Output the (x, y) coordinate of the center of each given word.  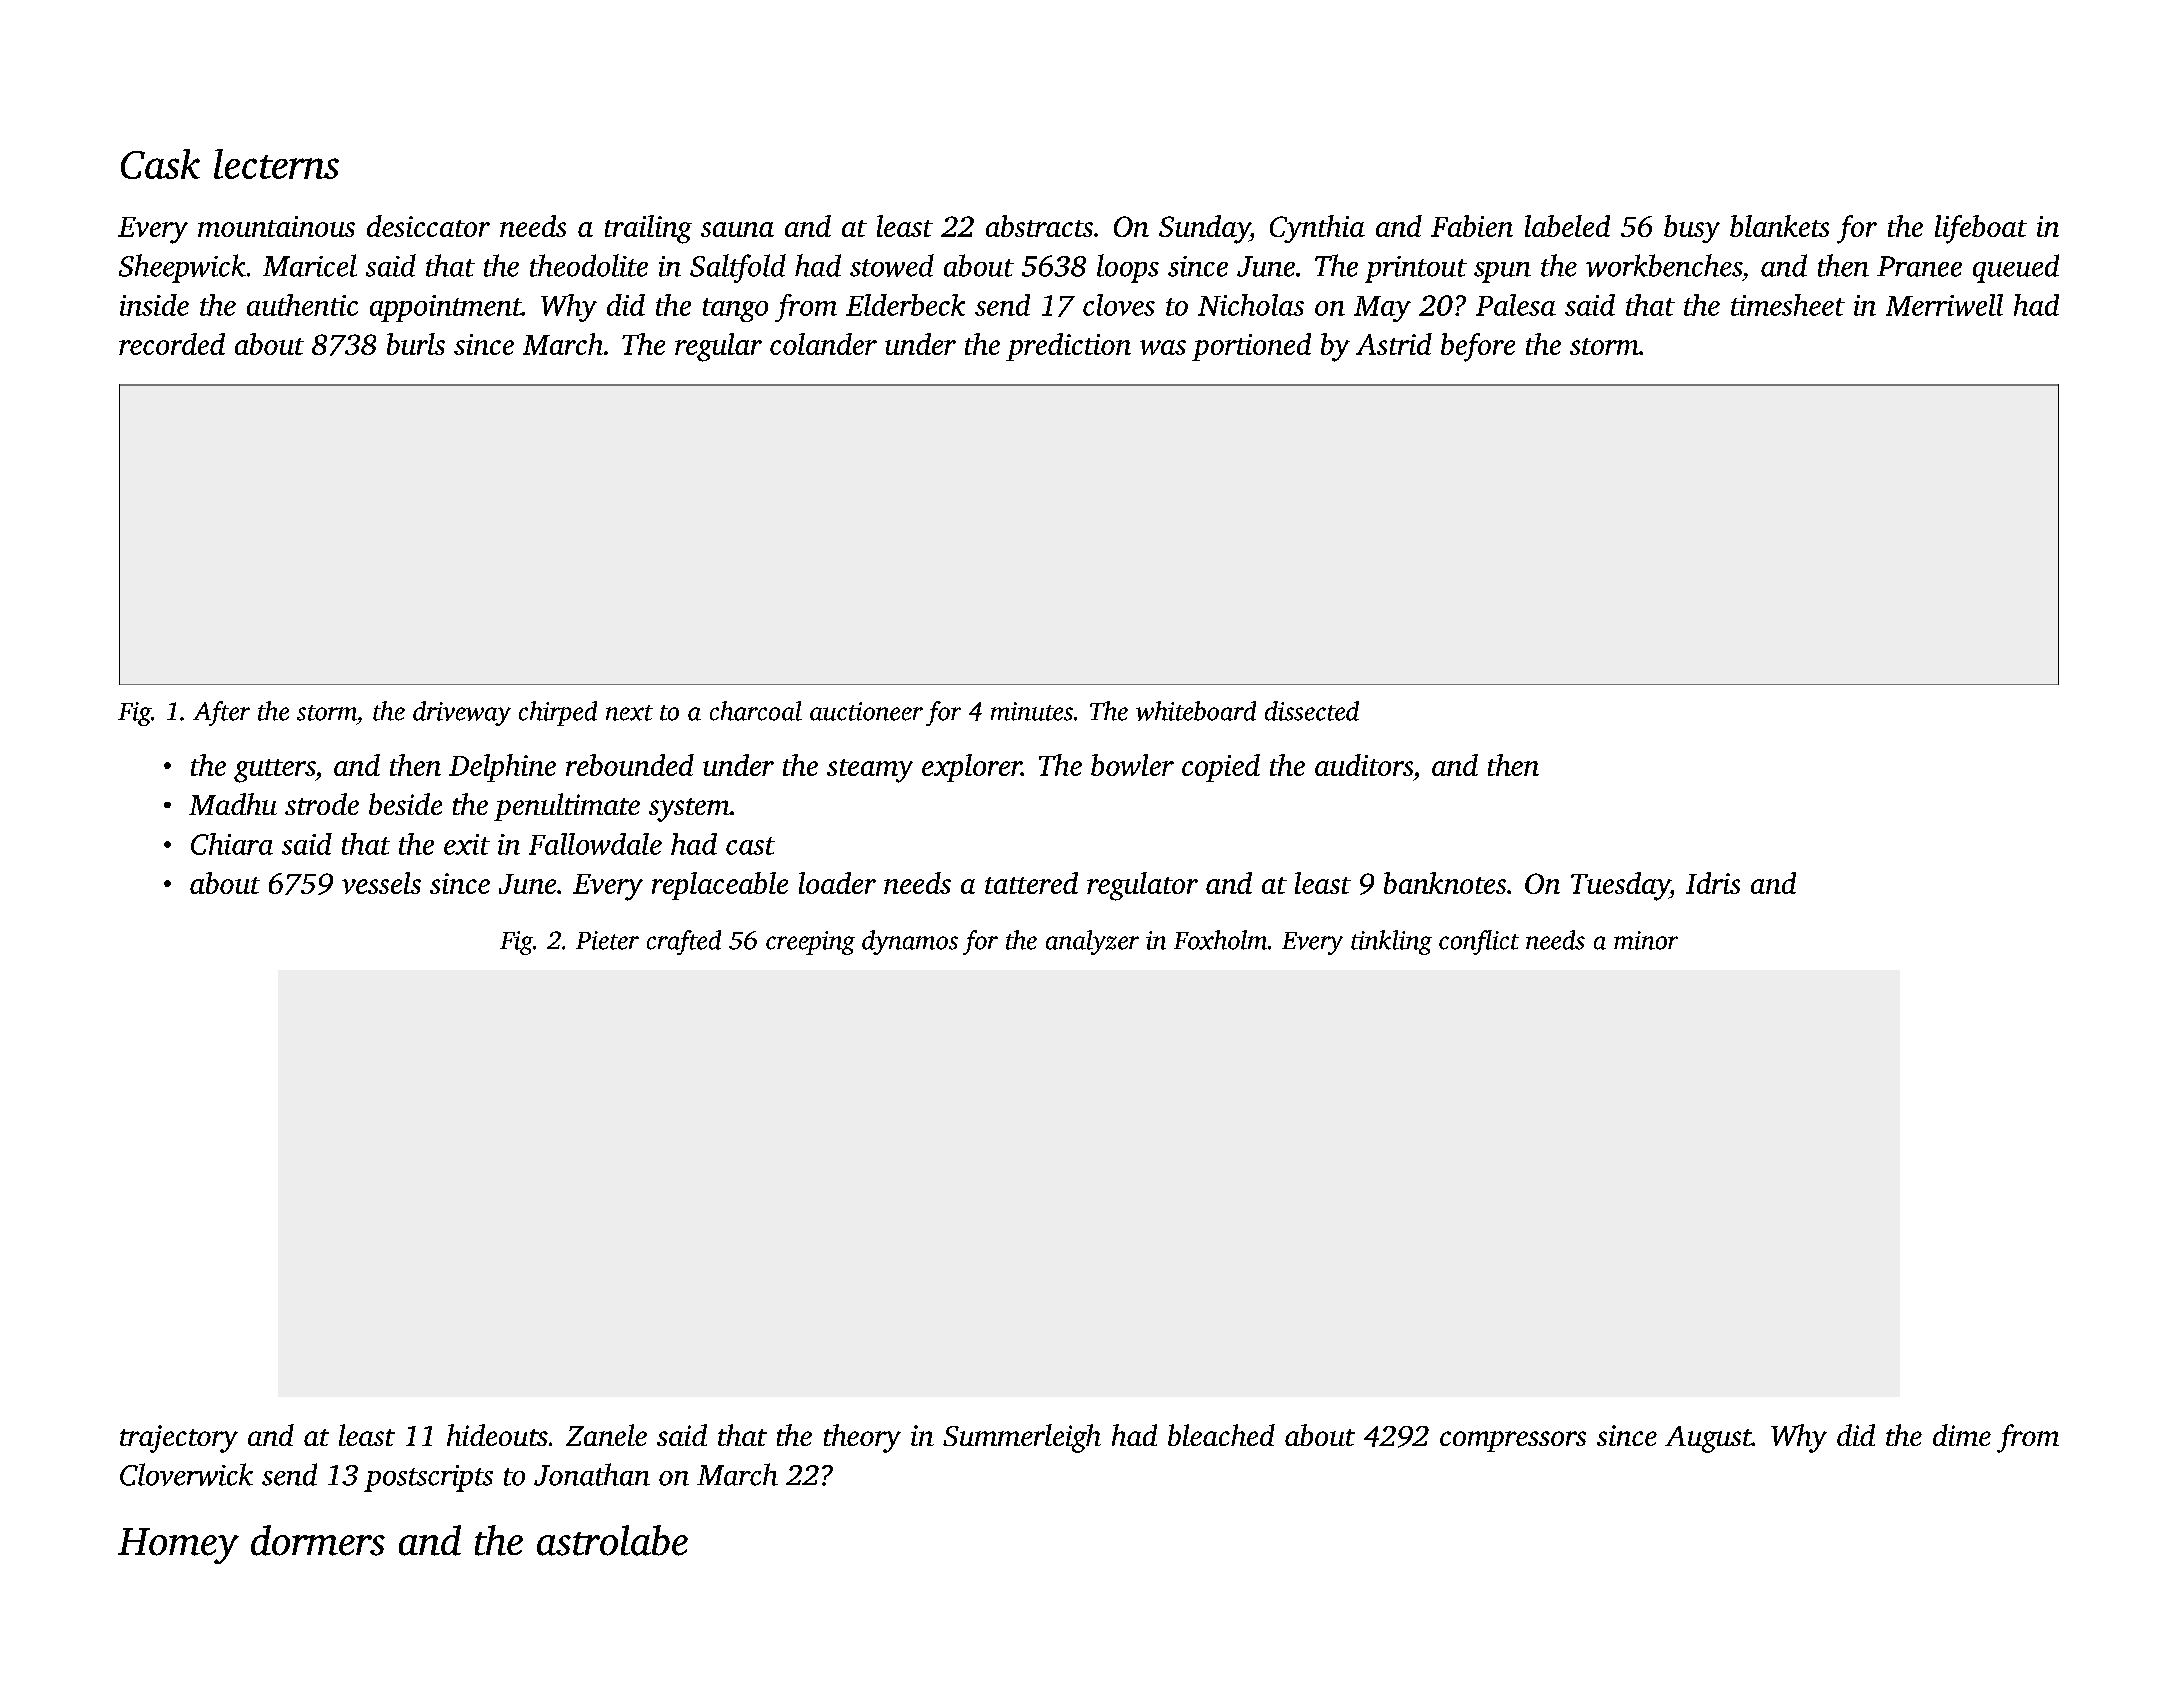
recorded (172, 344)
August (1708, 1439)
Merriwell (1944, 305)
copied (1221, 768)
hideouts (497, 1435)
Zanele (606, 1435)
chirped (558, 713)
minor (1646, 940)
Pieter (607, 940)
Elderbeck (905, 305)
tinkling (1391, 942)
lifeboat (1981, 229)
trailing (648, 229)
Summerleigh (1022, 1438)
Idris (1713, 883)
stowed (892, 265)
